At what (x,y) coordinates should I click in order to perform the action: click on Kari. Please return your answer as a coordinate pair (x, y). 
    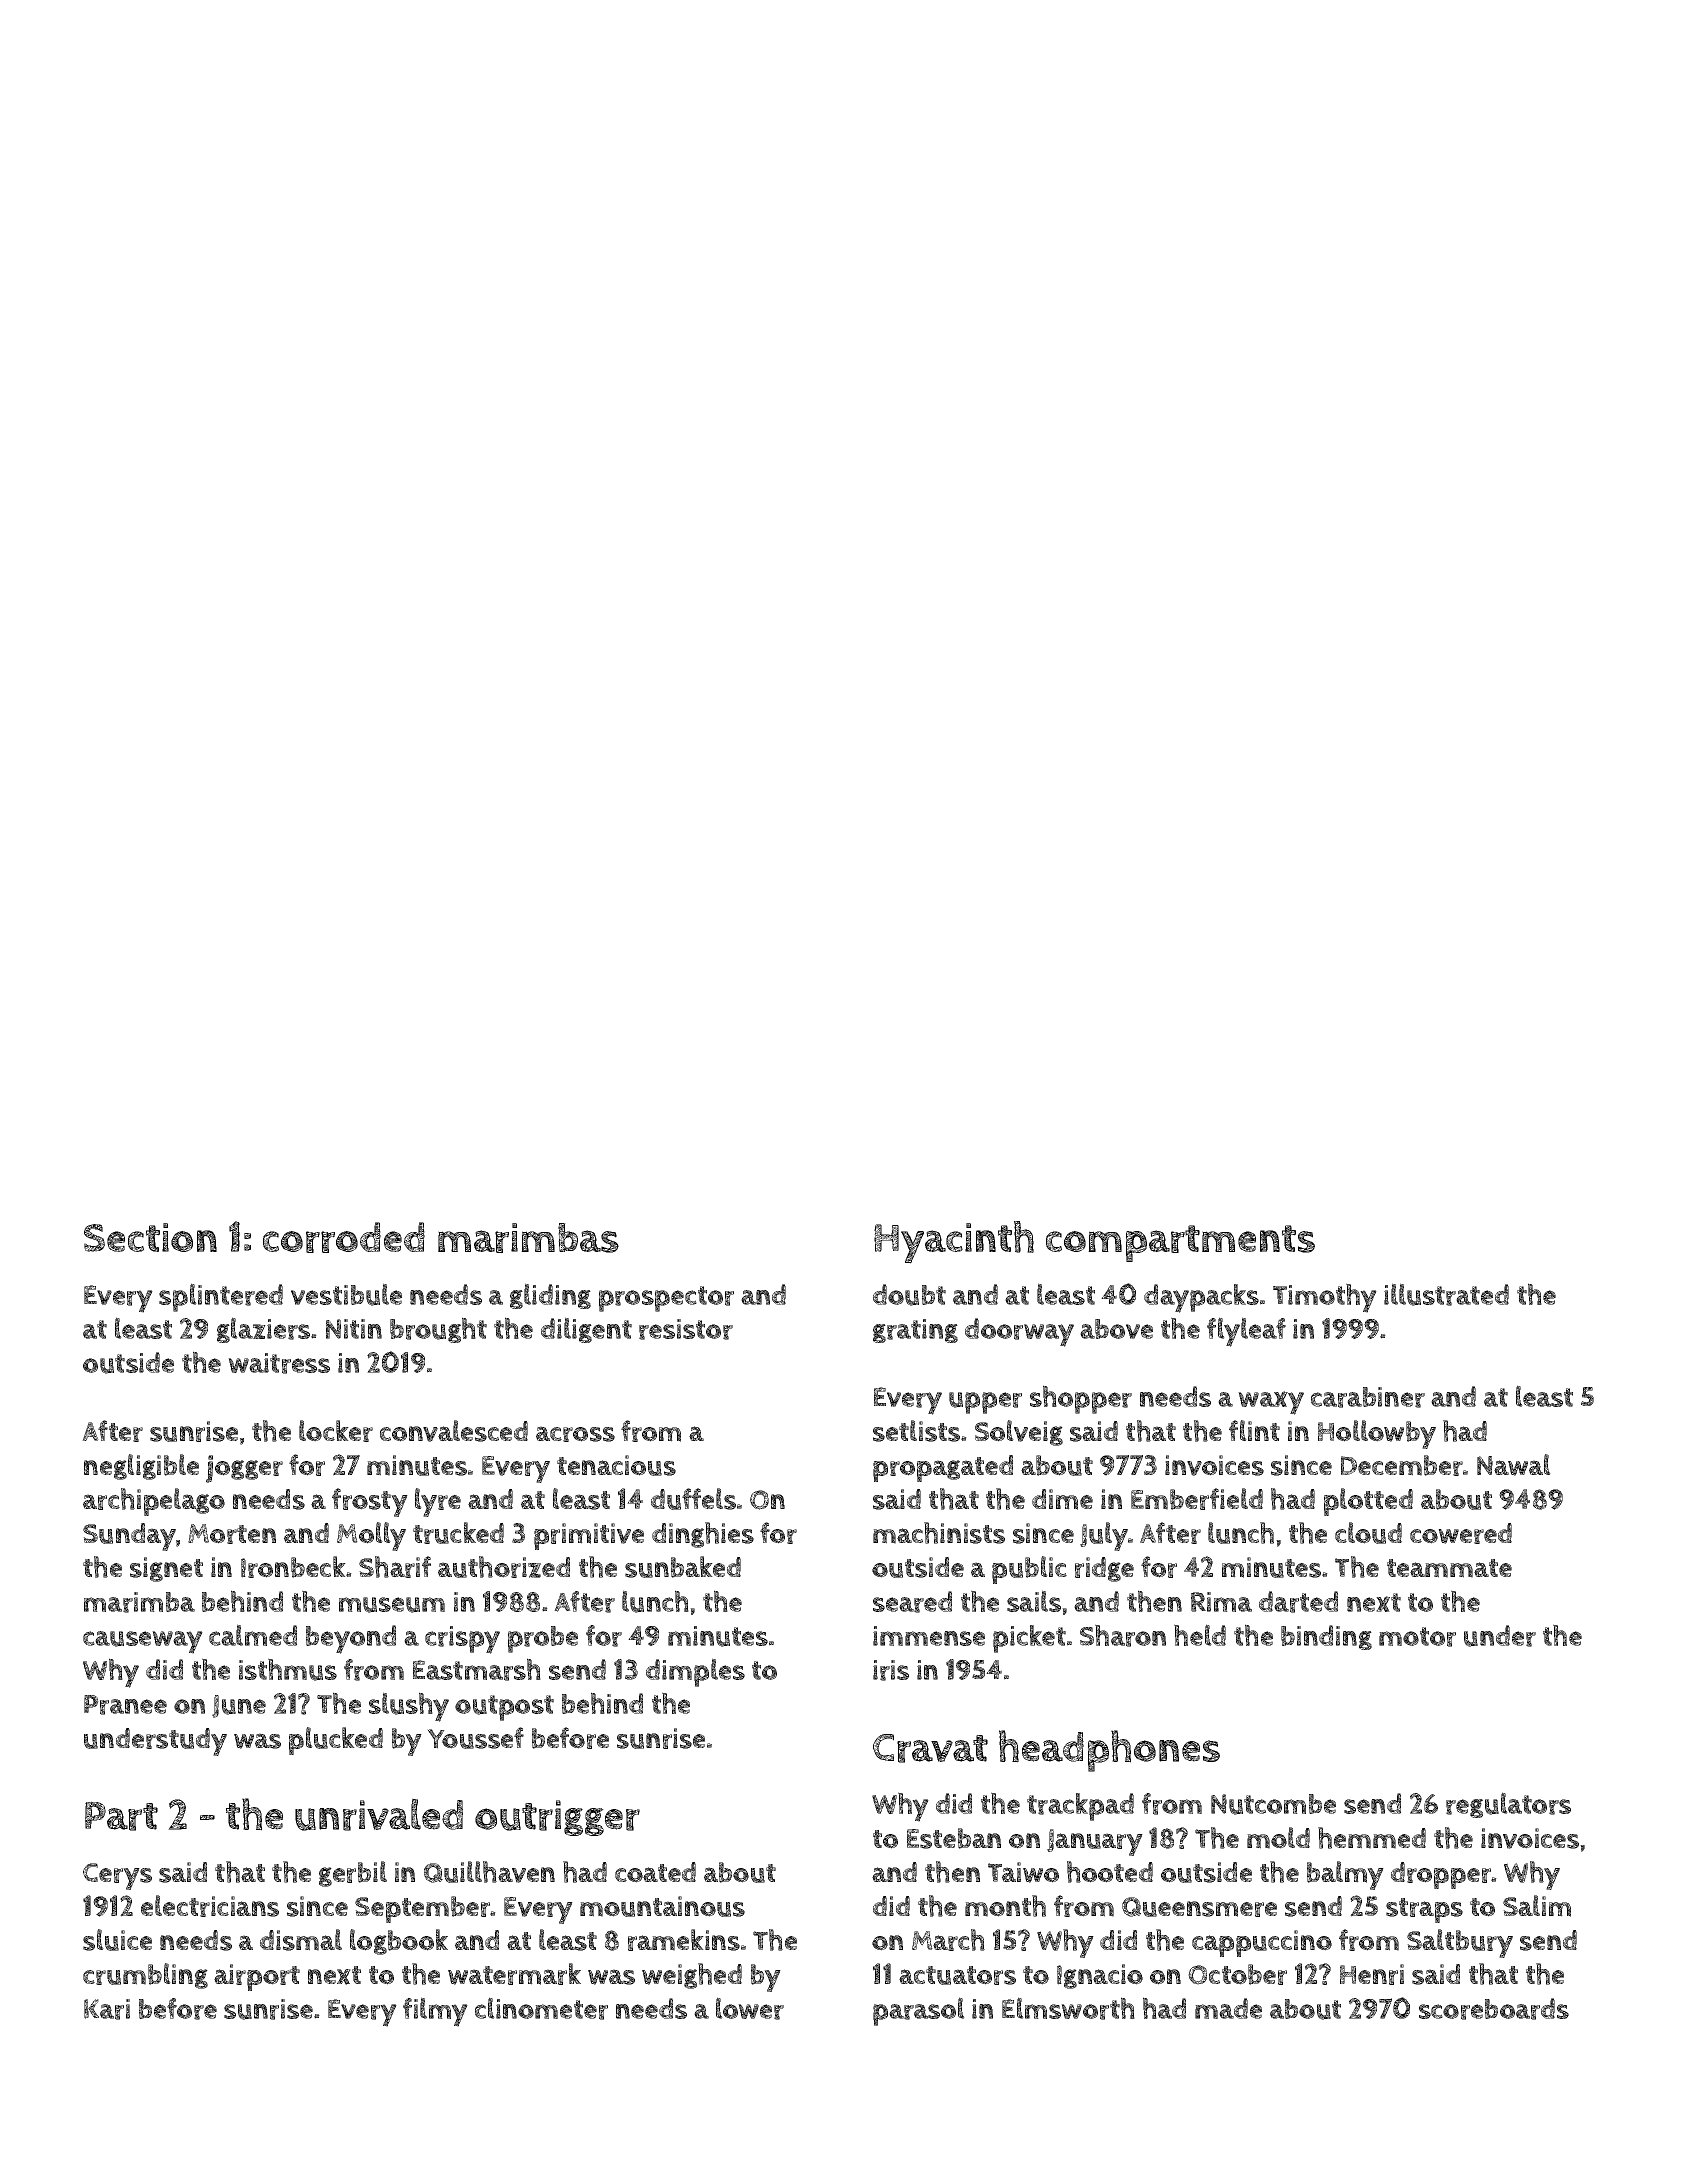
    Looking at the image, I should click on (107, 2009).
